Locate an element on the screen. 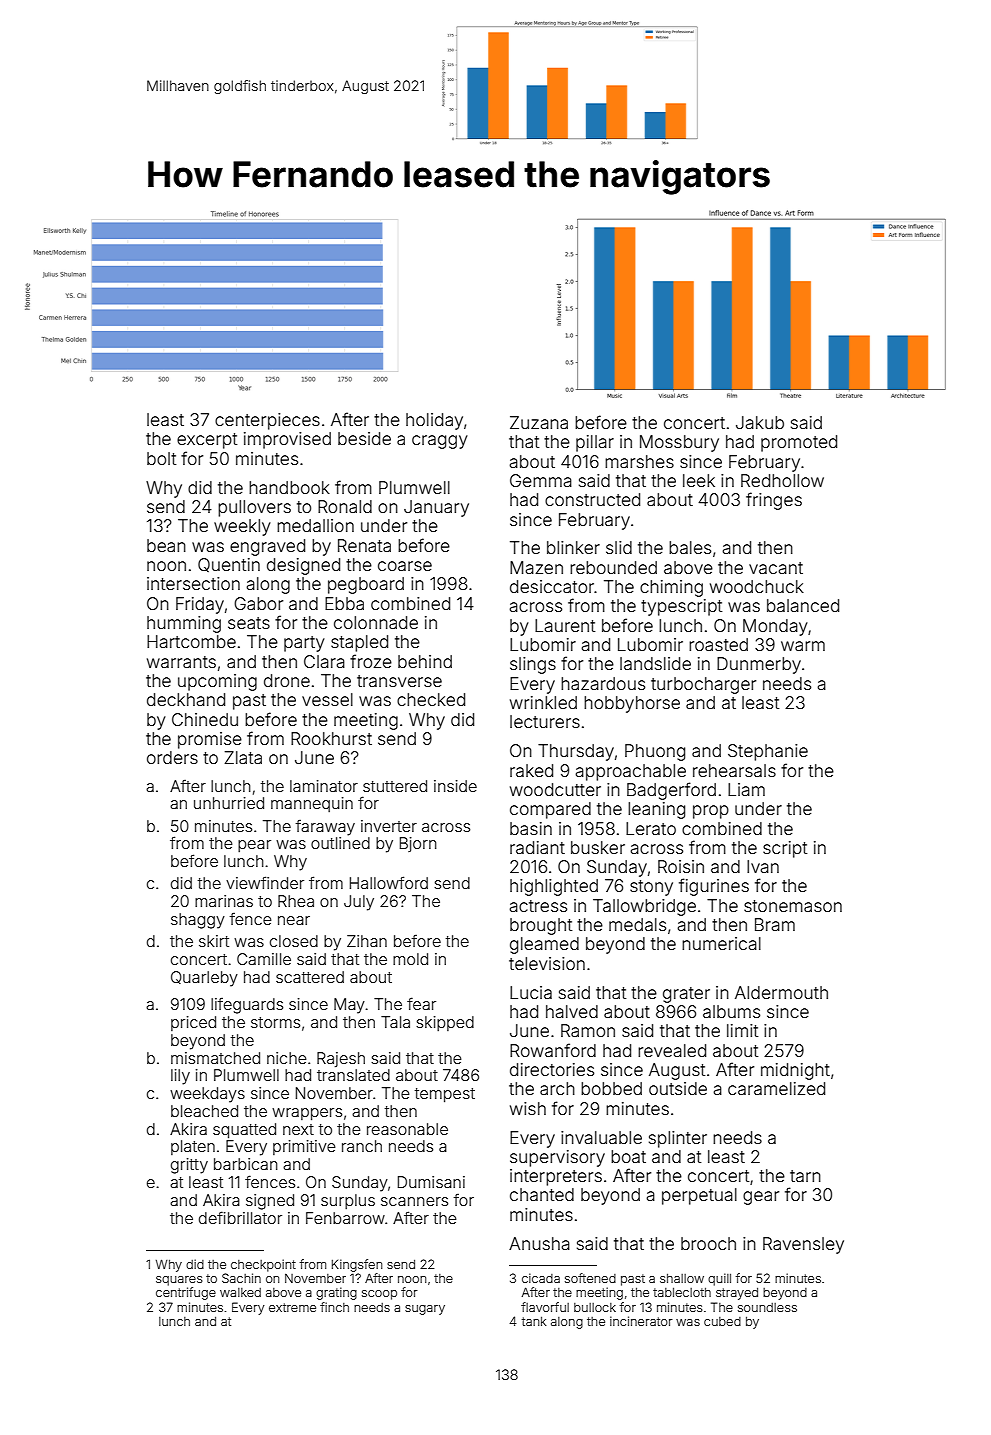  Quarleby is located at coordinates (204, 979).
